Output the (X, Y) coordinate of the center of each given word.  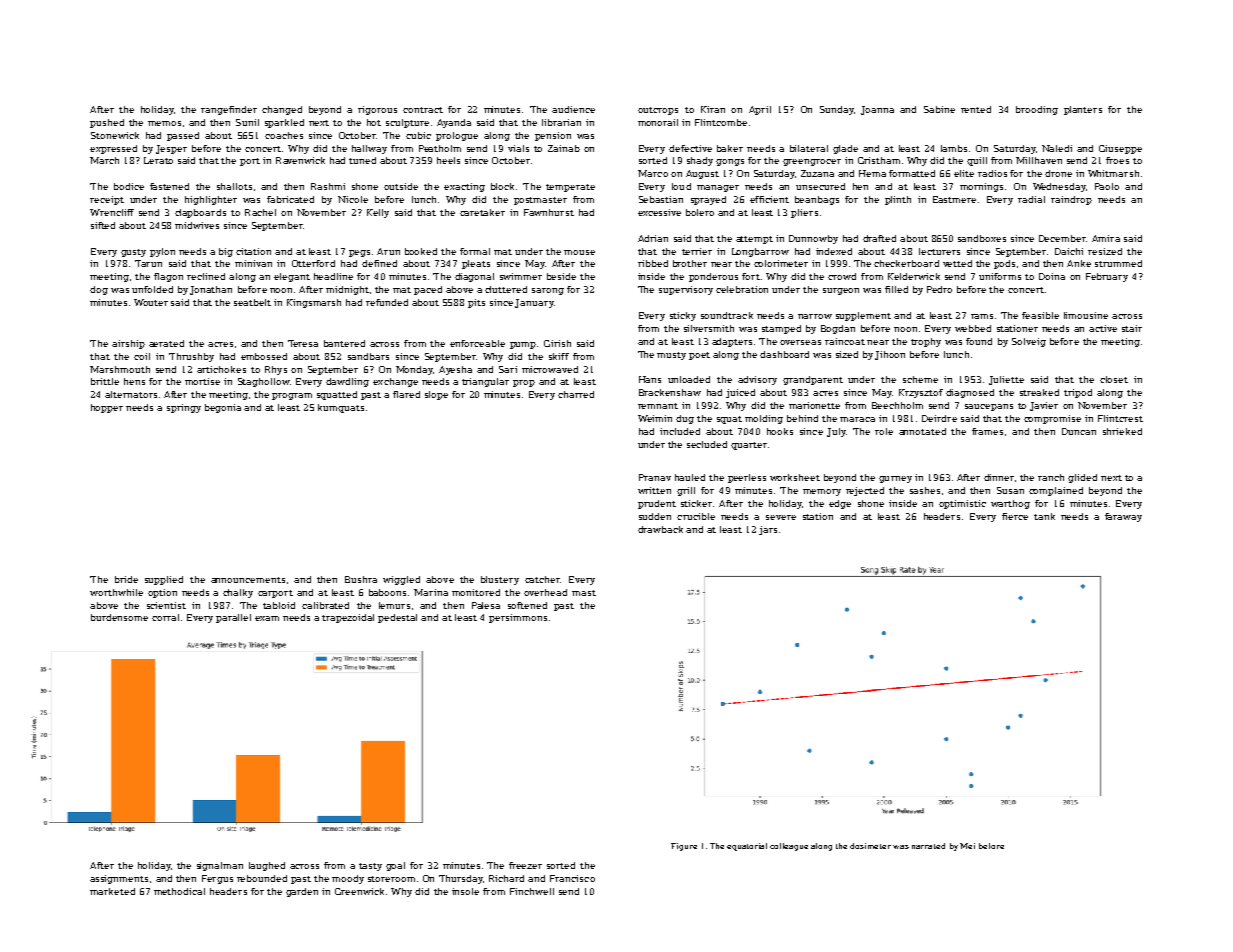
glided (1082, 478)
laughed (267, 866)
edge (840, 504)
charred (576, 394)
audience (573, 109)
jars (768, 530)
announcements (248, 580)
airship (128, 344)
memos (164, 123)
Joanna (877, 110)
